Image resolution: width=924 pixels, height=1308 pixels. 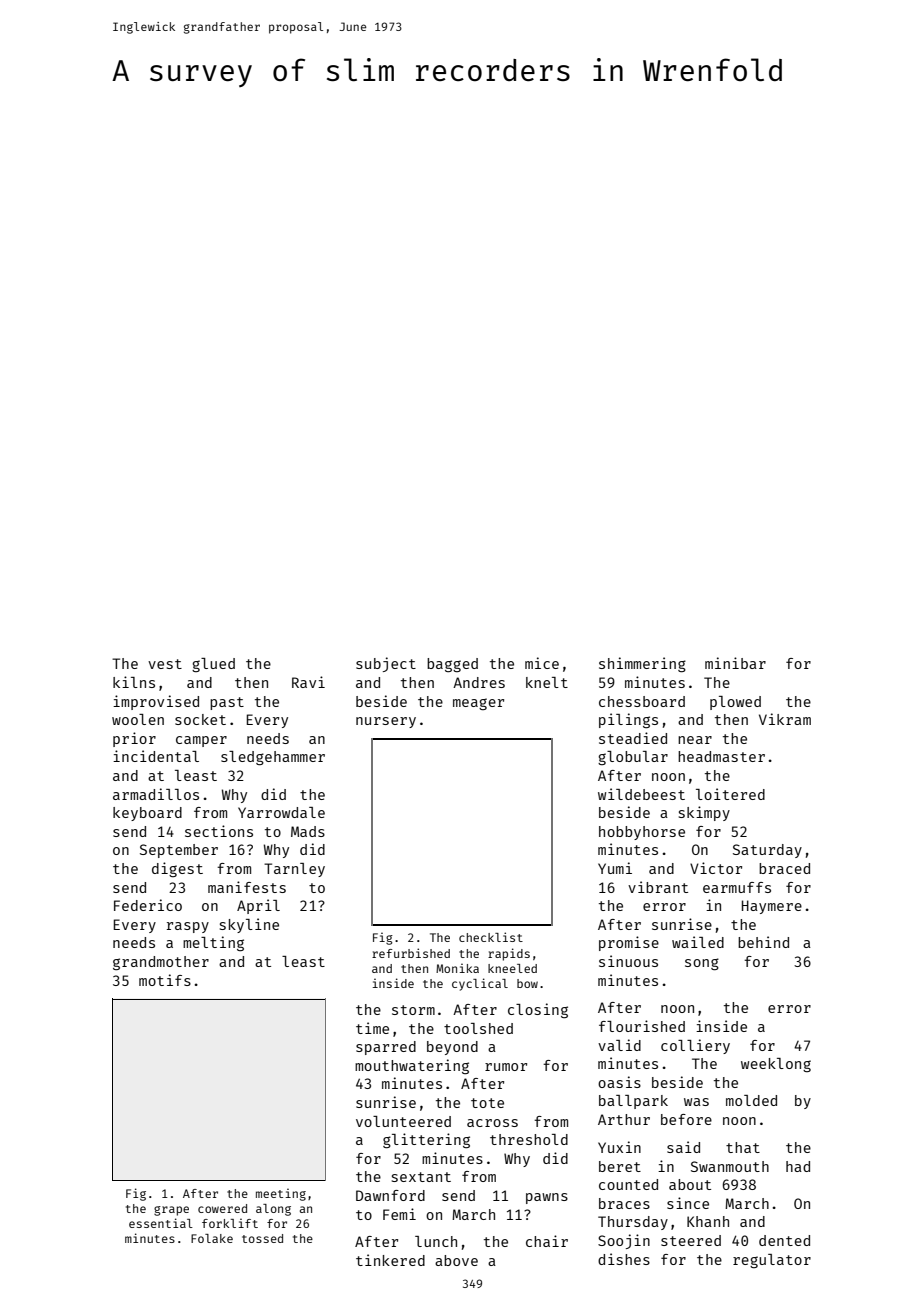 I want to click on Victor, so click(x=716, y=868).
